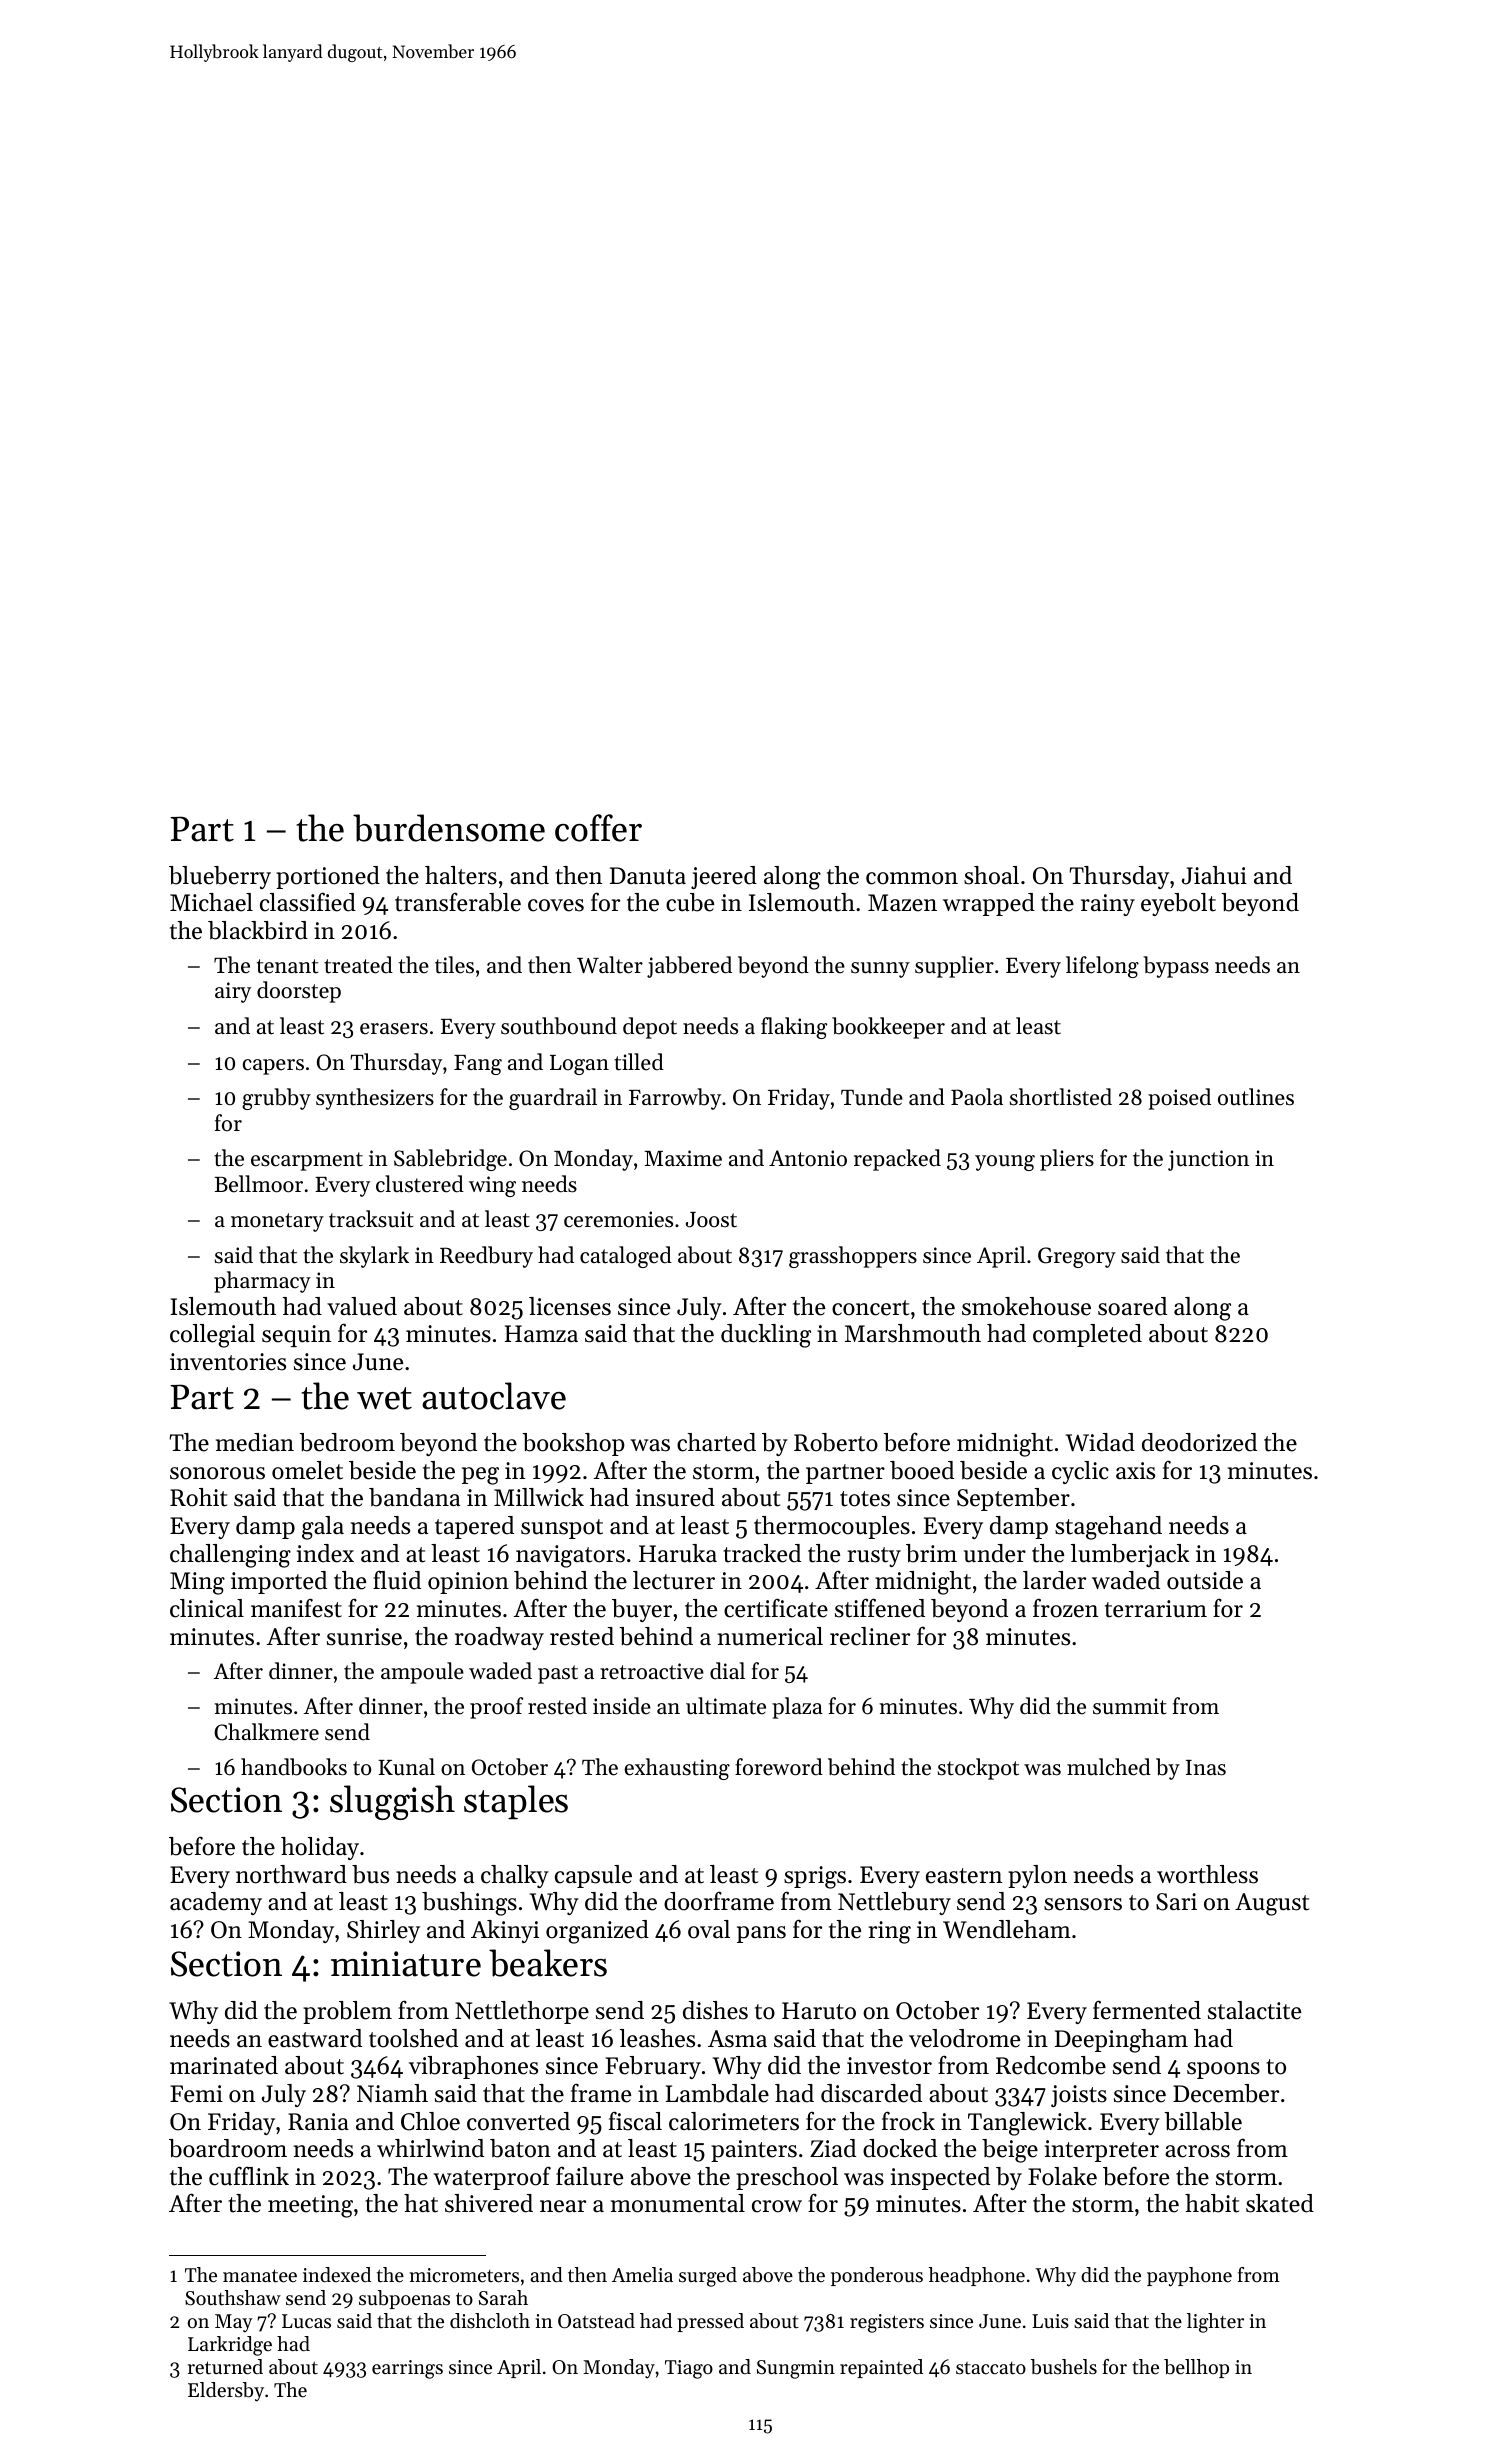 Image resolution: width=1496 pixels, height=2464 pixels. Describe the element at coordinates (226, 2392) in the page. I see `Eldersby` at that location.
